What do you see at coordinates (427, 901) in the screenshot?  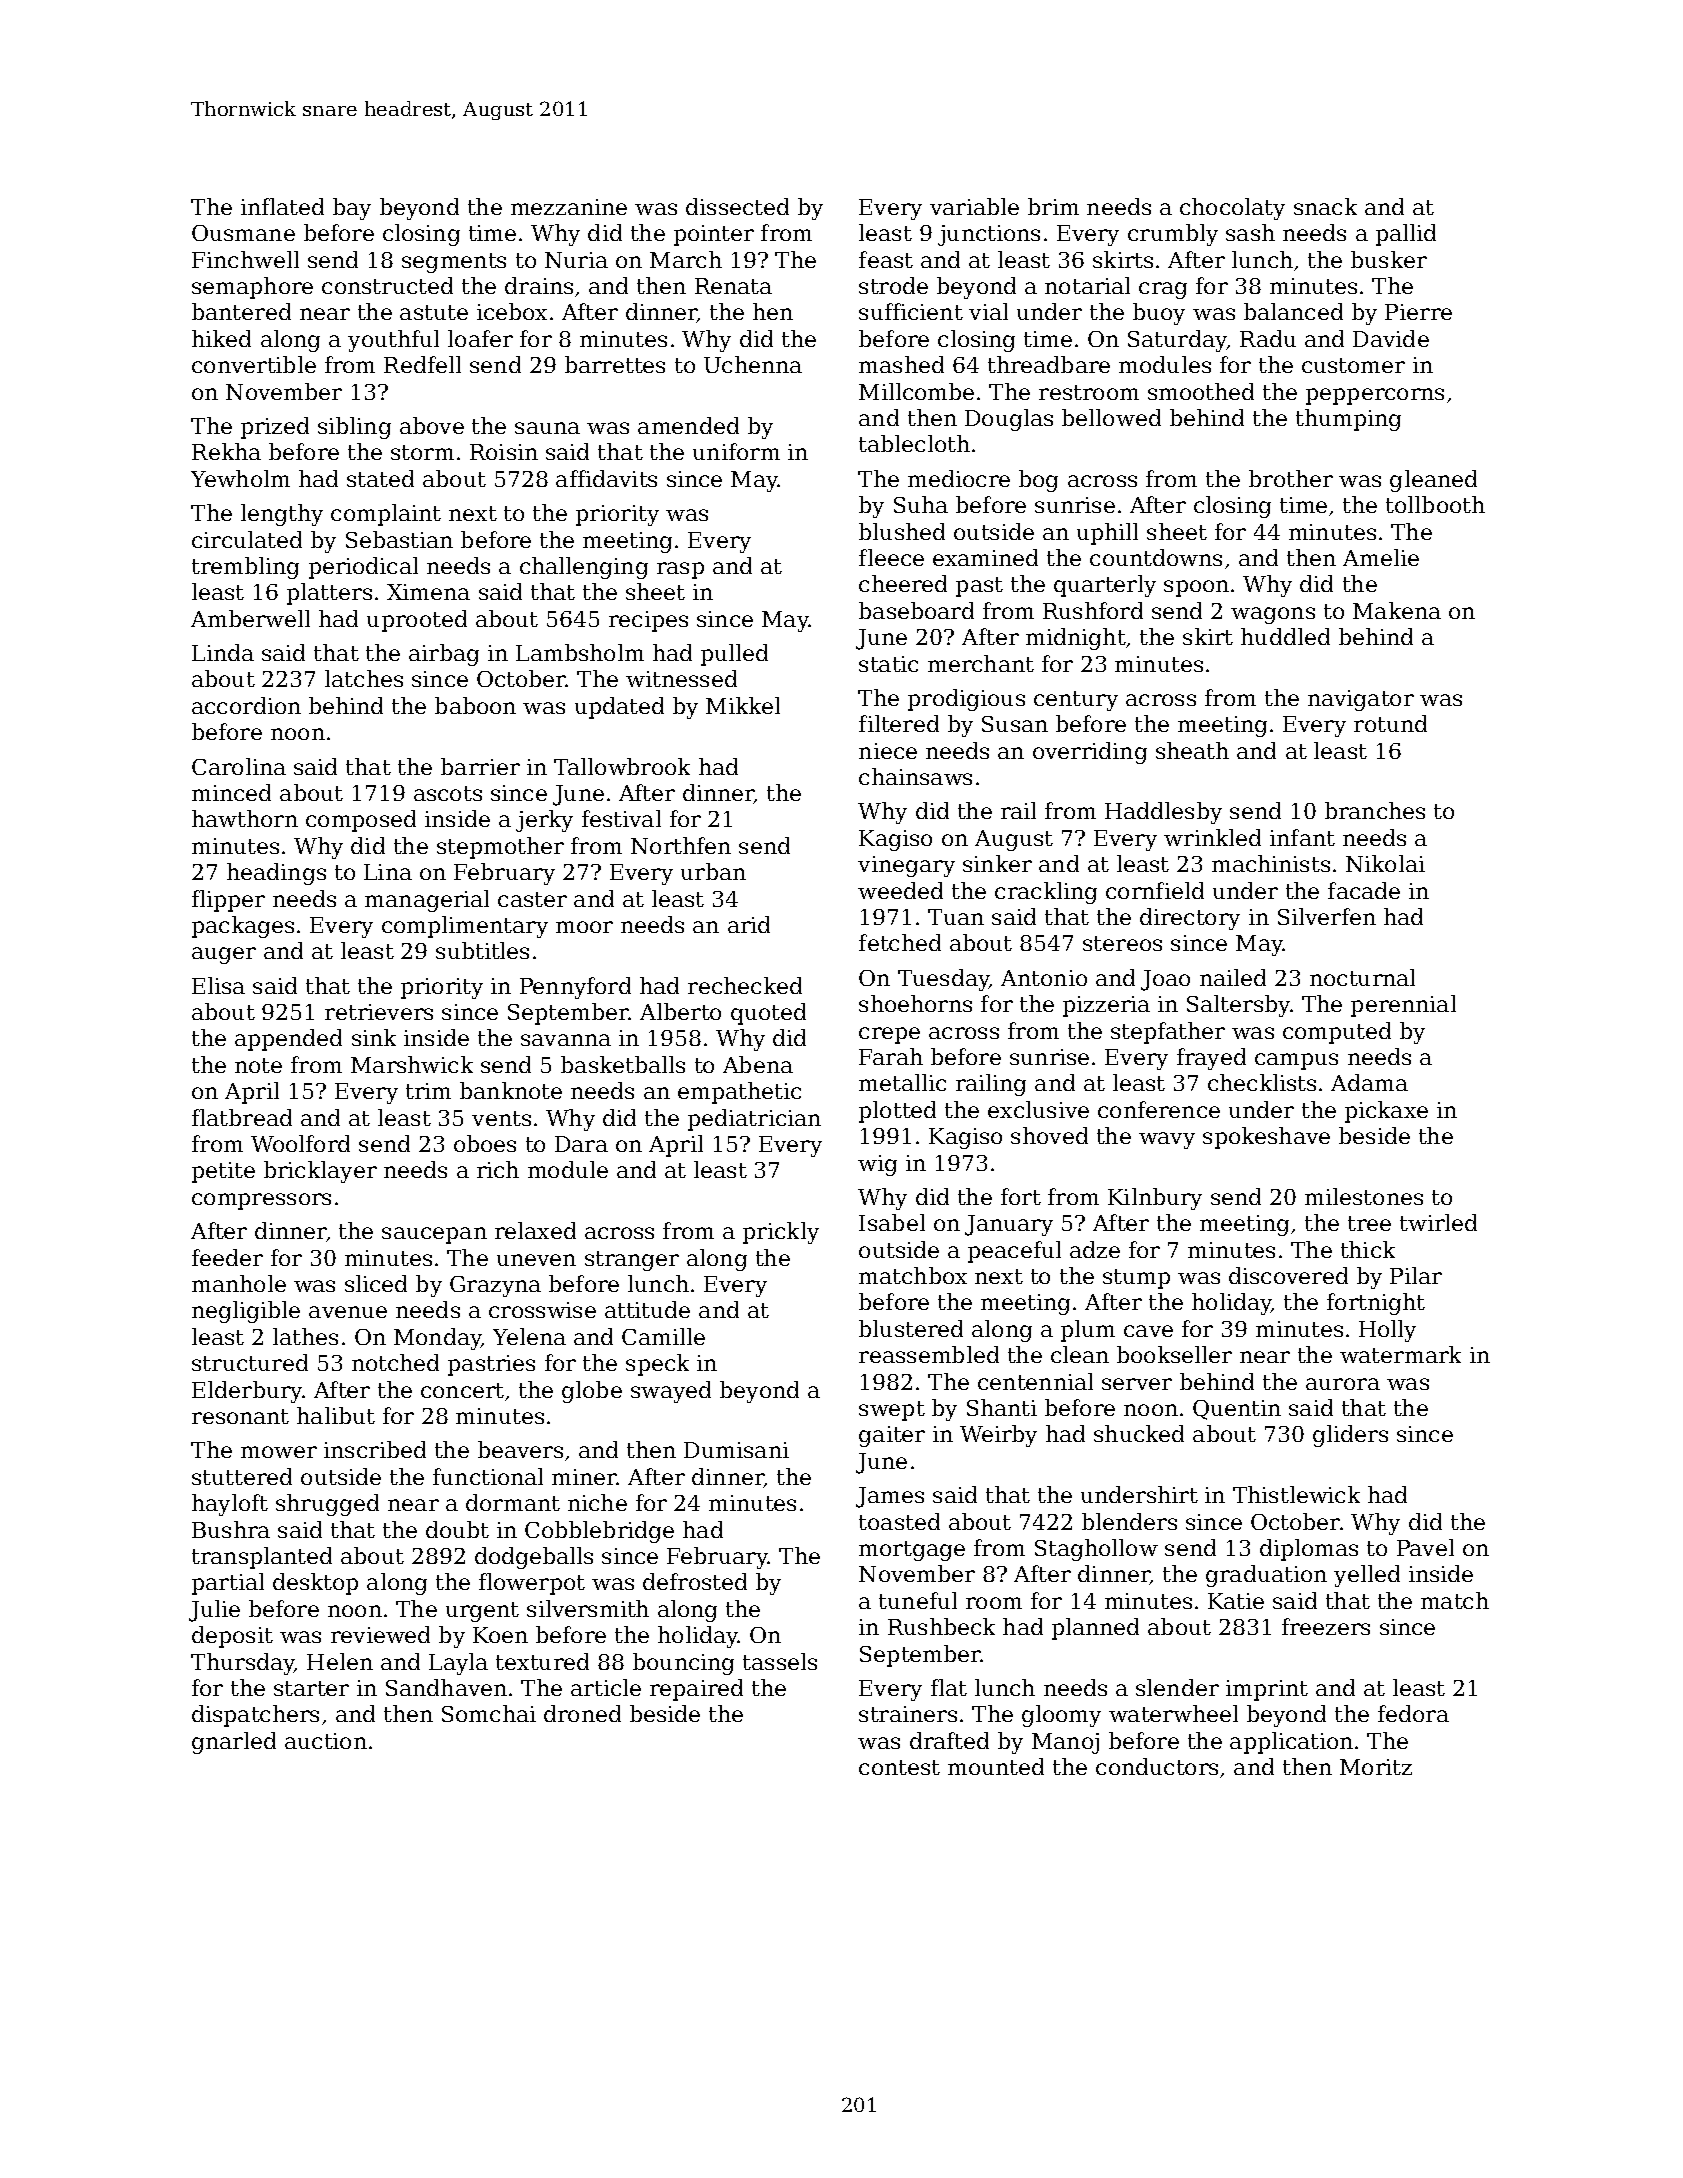 I see `managerial` at bounding box center [427, 901].
